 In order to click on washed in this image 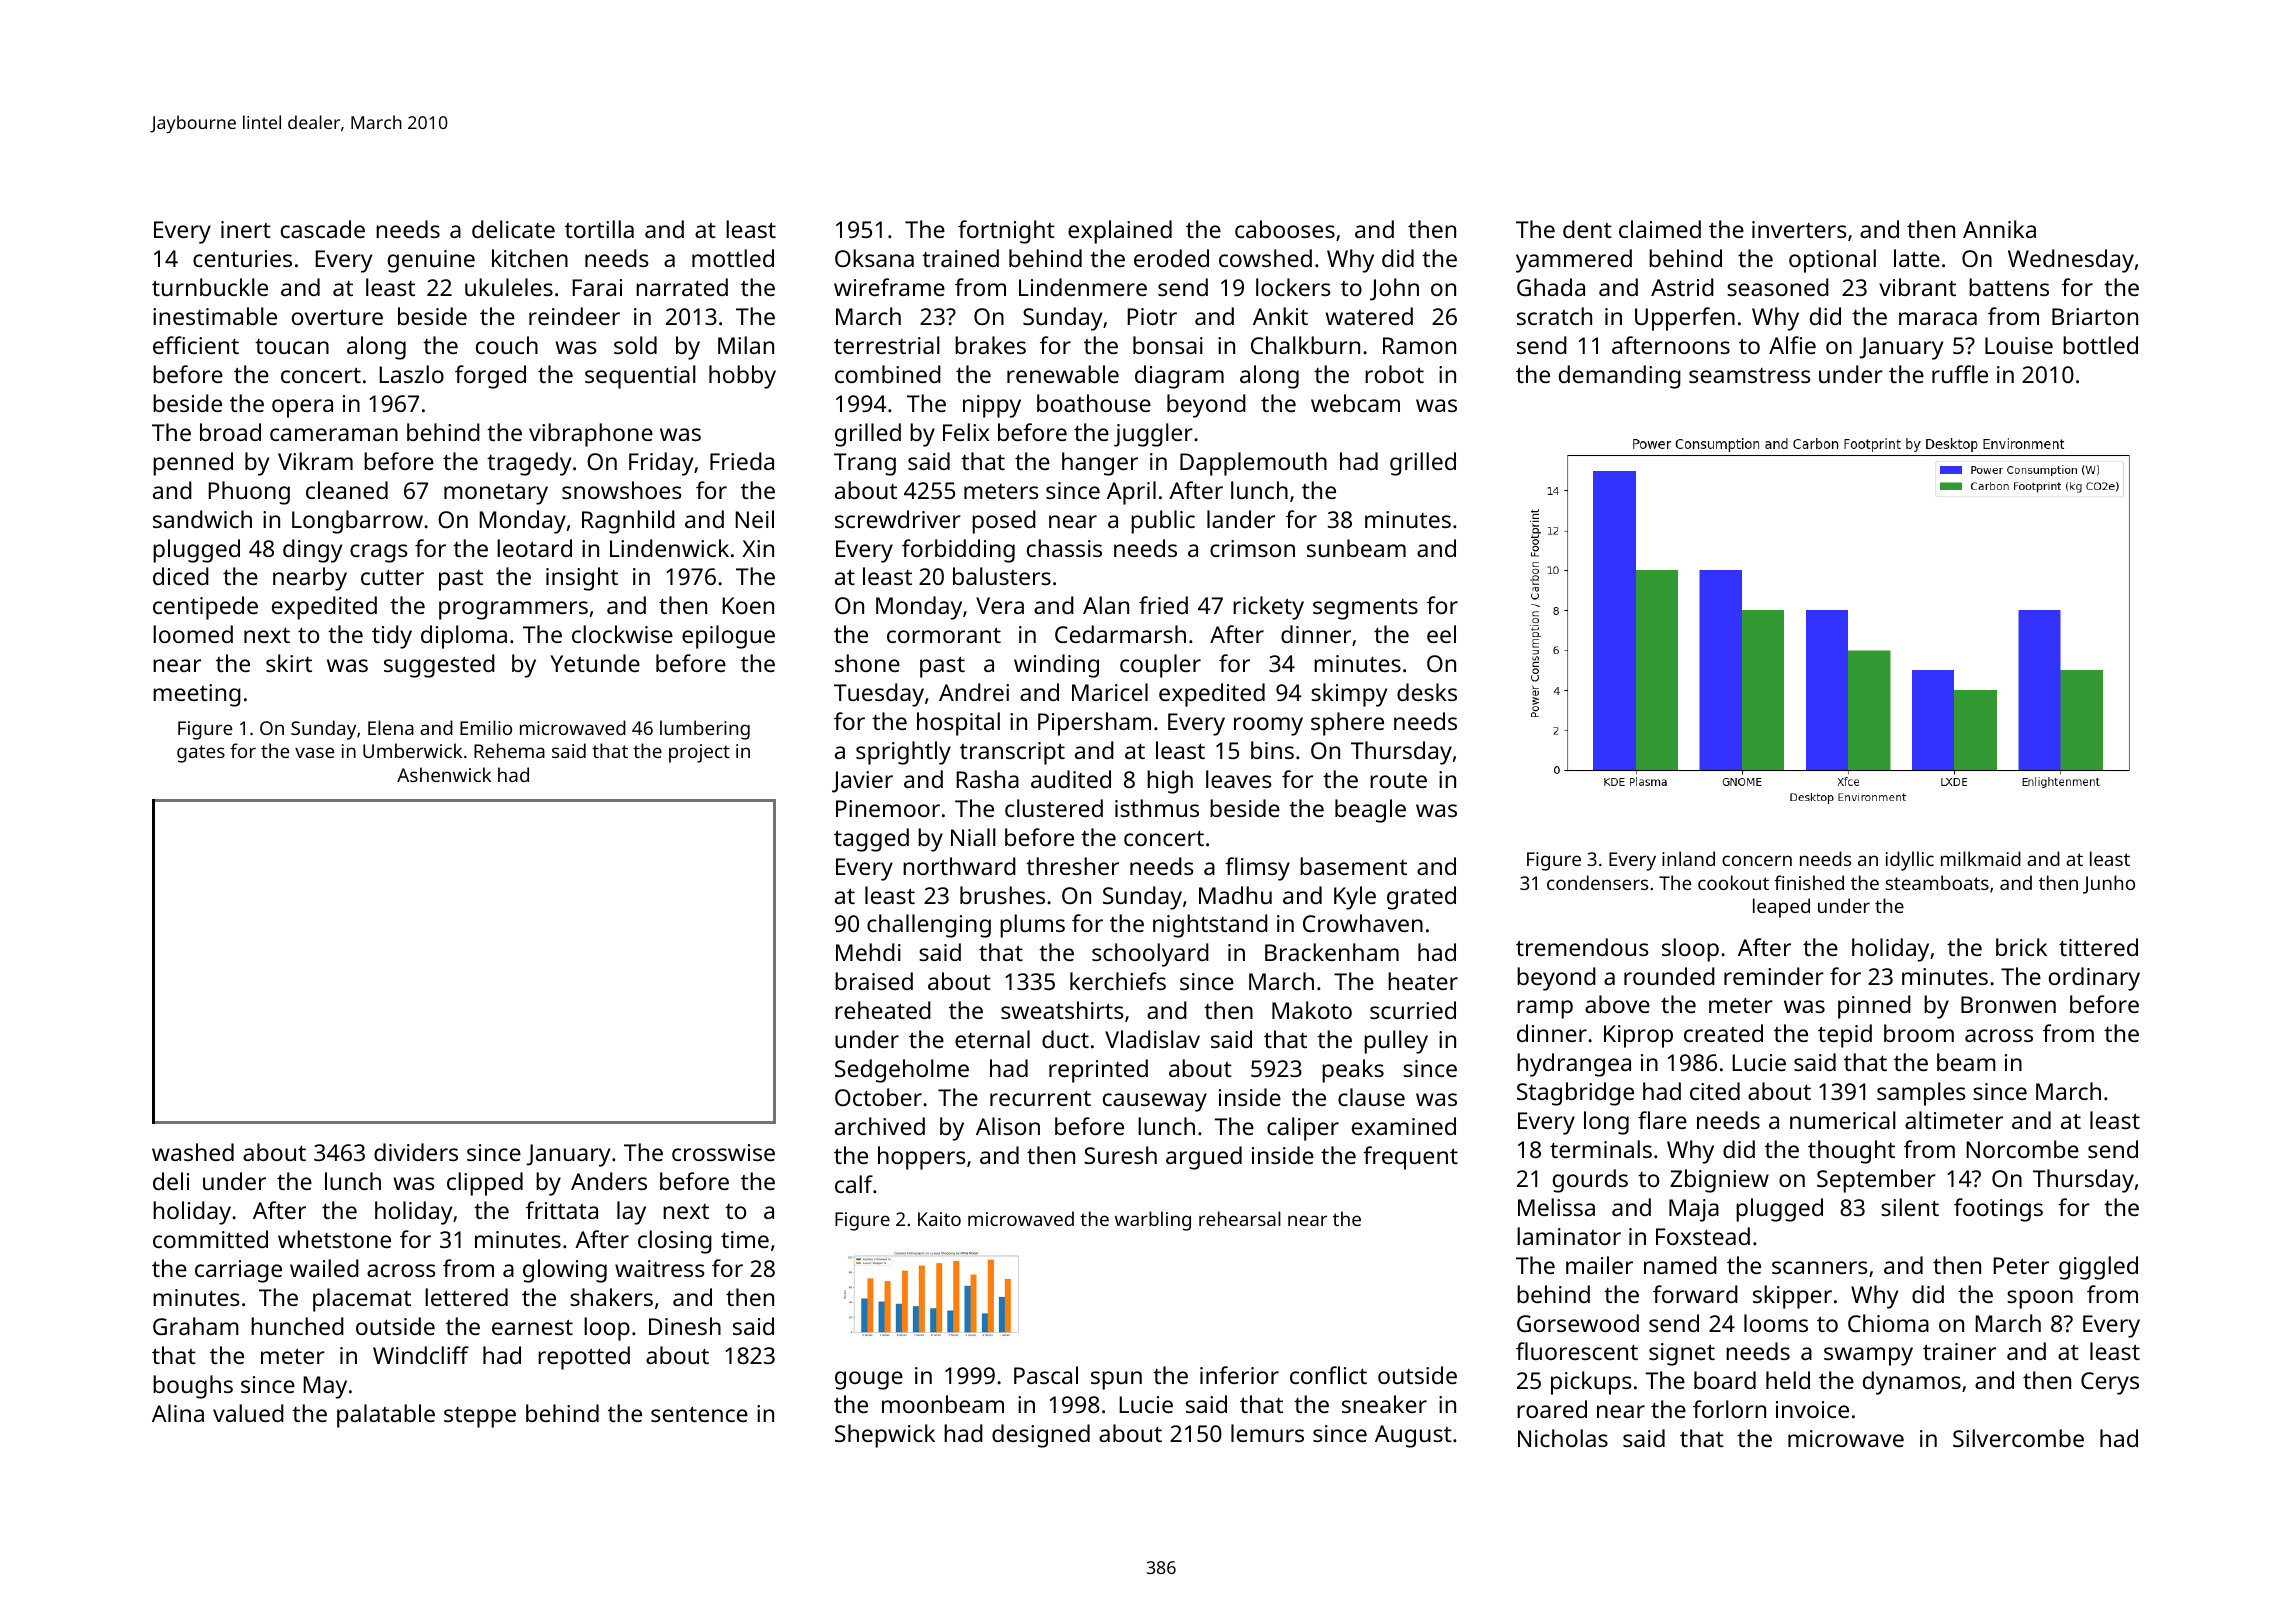, I will do `click(193, 1152)`.
